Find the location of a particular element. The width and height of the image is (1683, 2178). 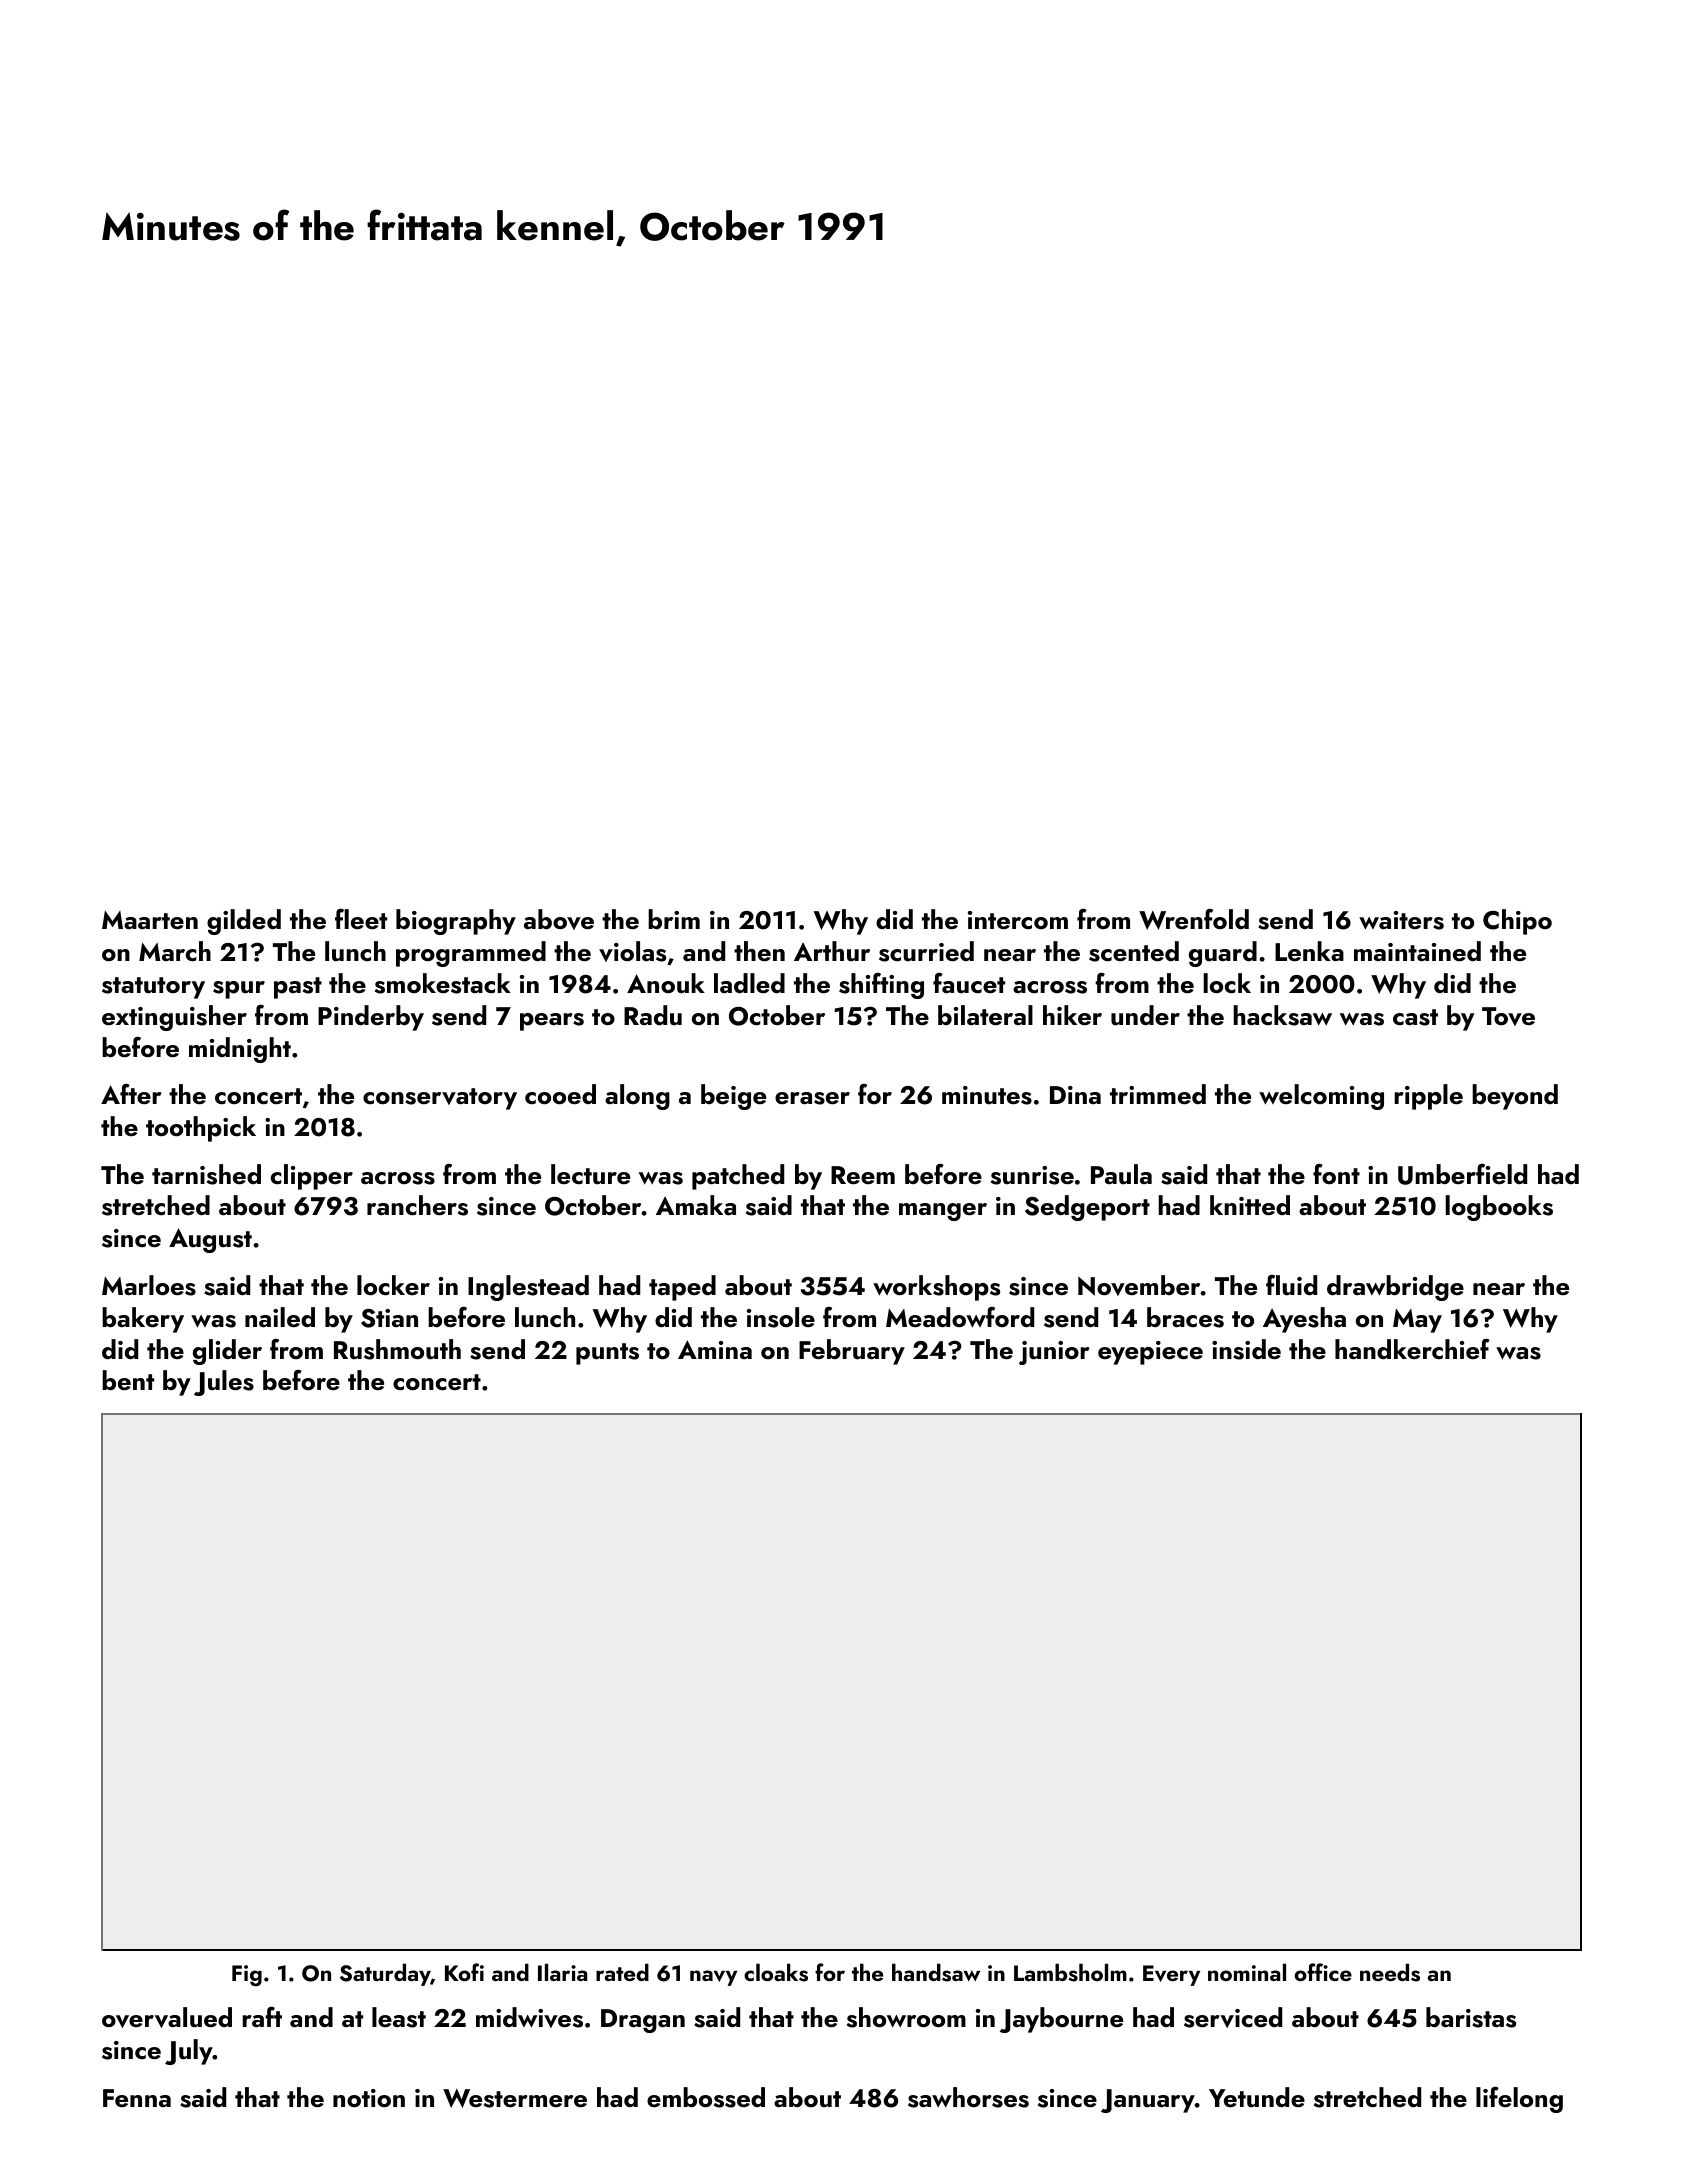

hacksaw is located at coordinates (1282, 1015).
